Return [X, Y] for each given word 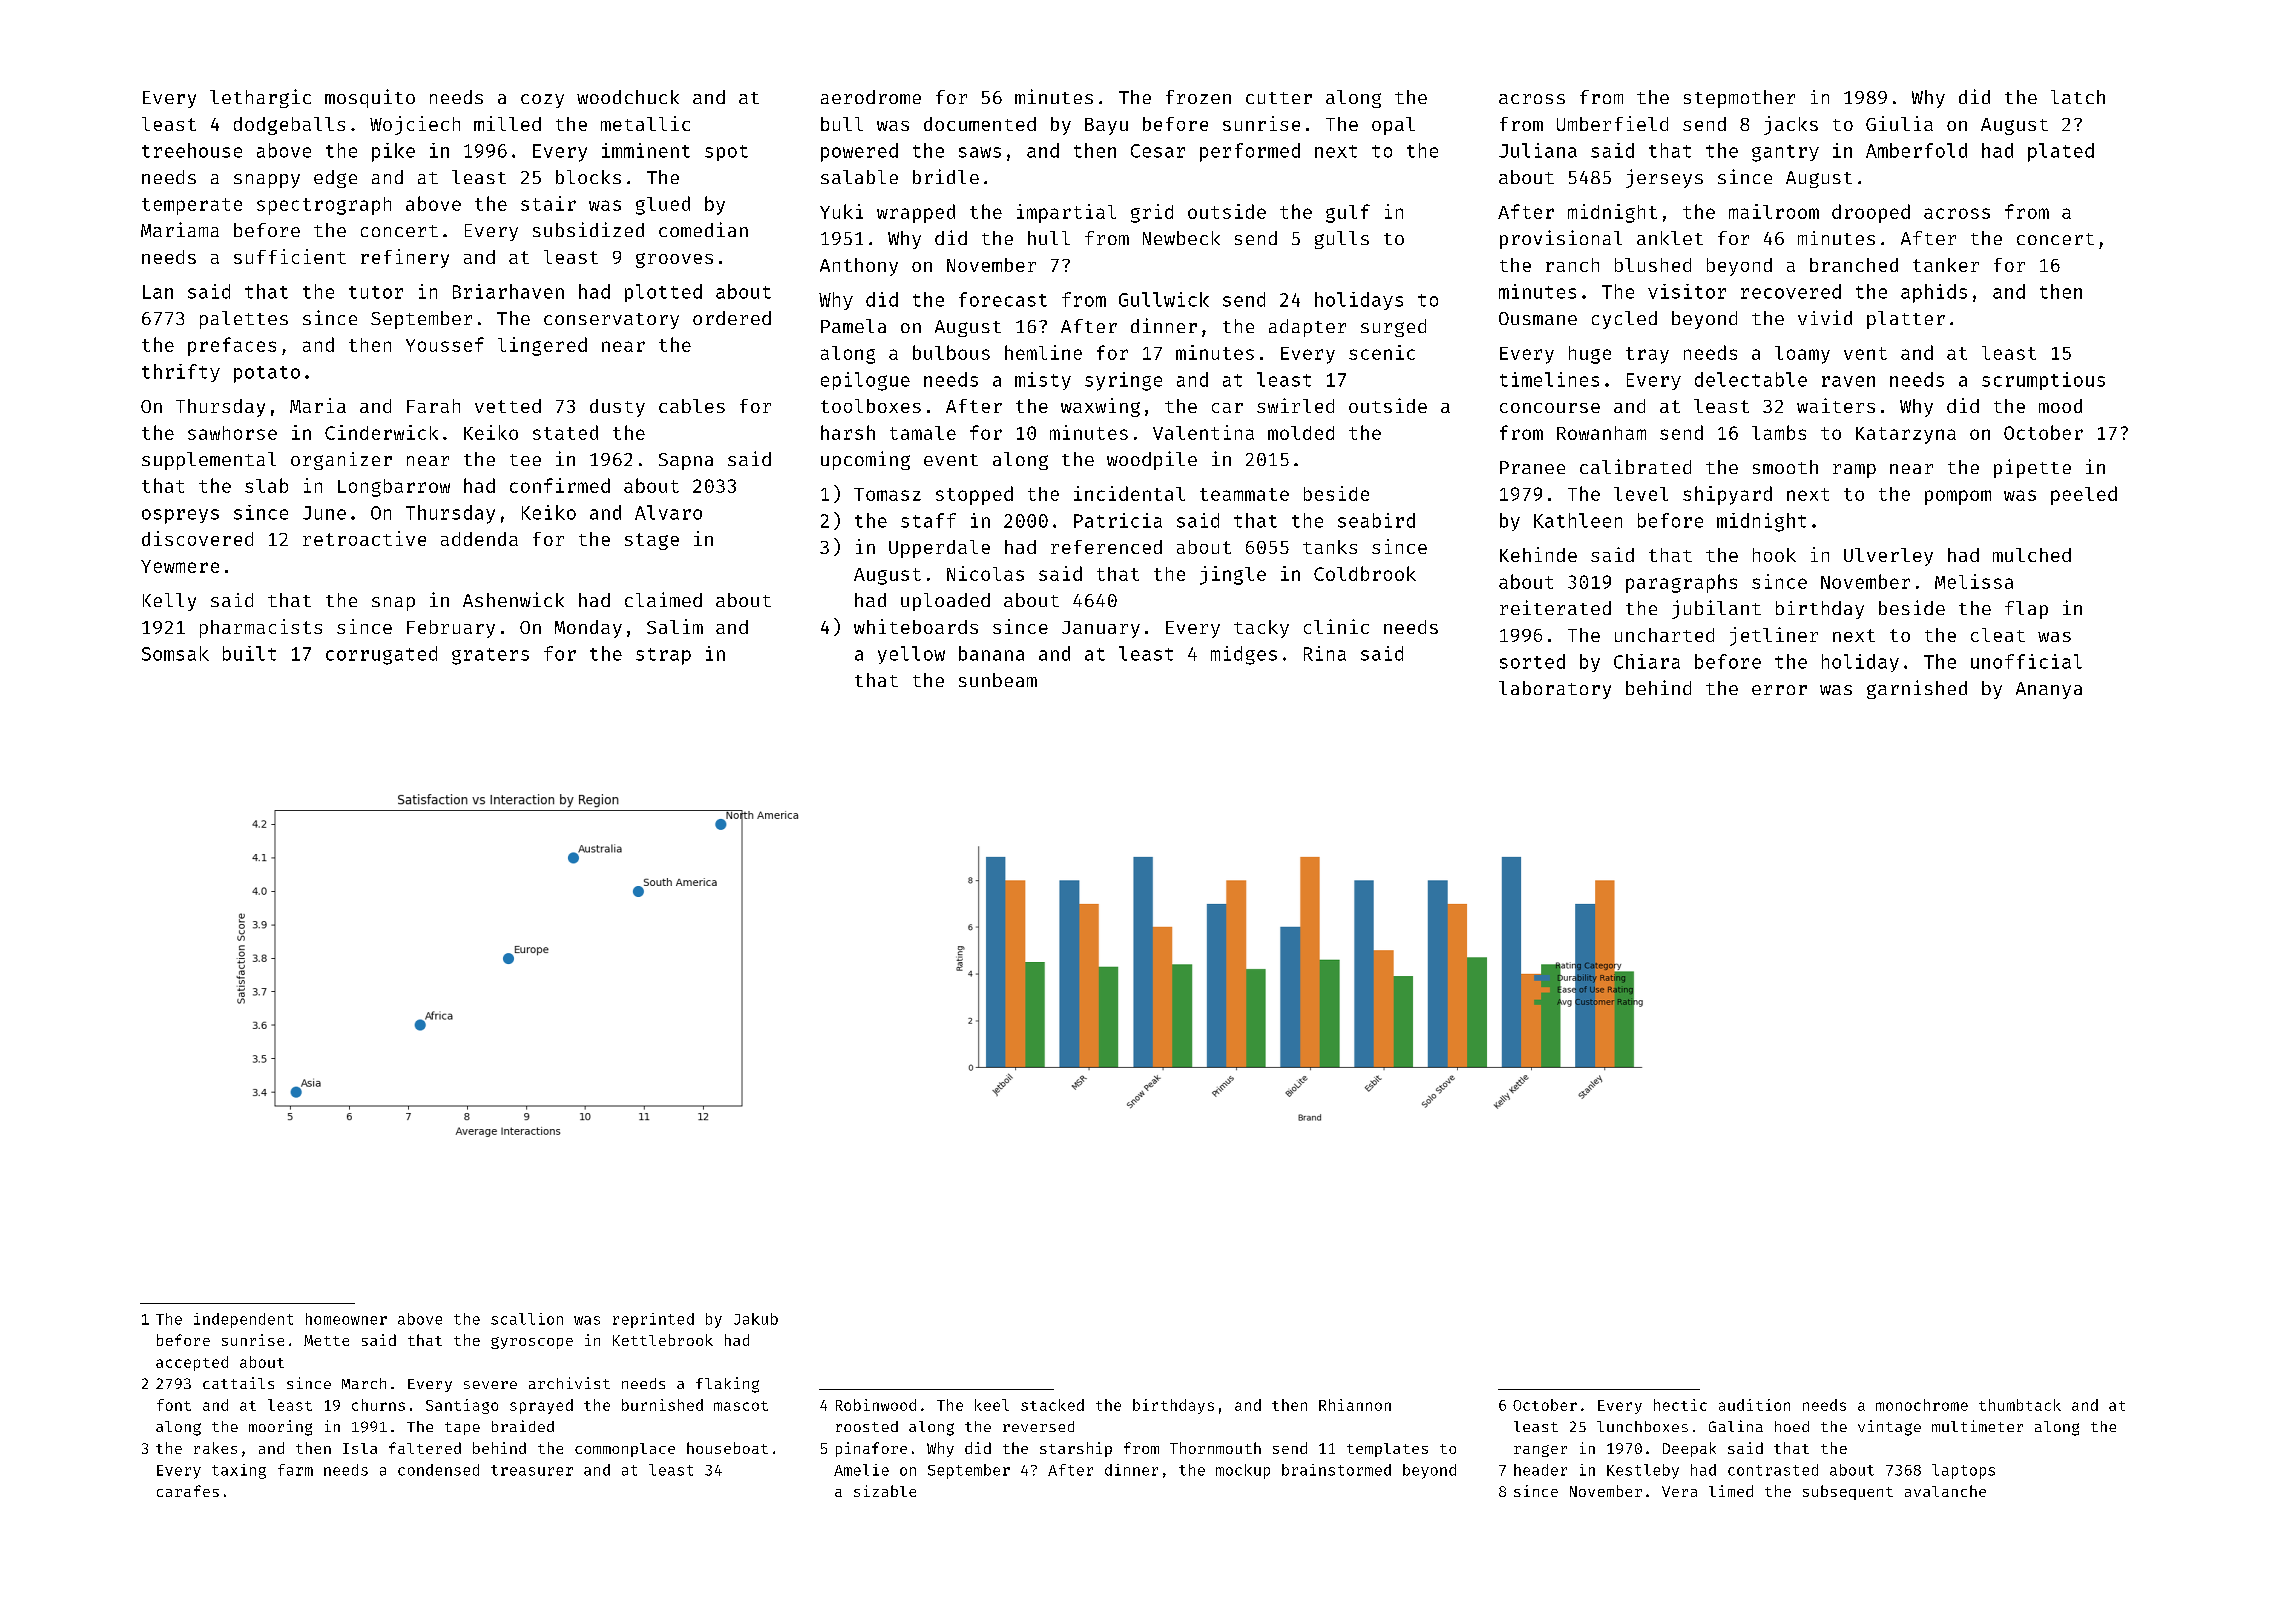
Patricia [1118, 520]
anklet [1670, 238]
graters [490, 656]
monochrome [1922, 1405]
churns [378, 1405]
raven [1848, 381]
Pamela [853, 326]
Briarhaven [508, 291]
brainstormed [1336, 1470]
